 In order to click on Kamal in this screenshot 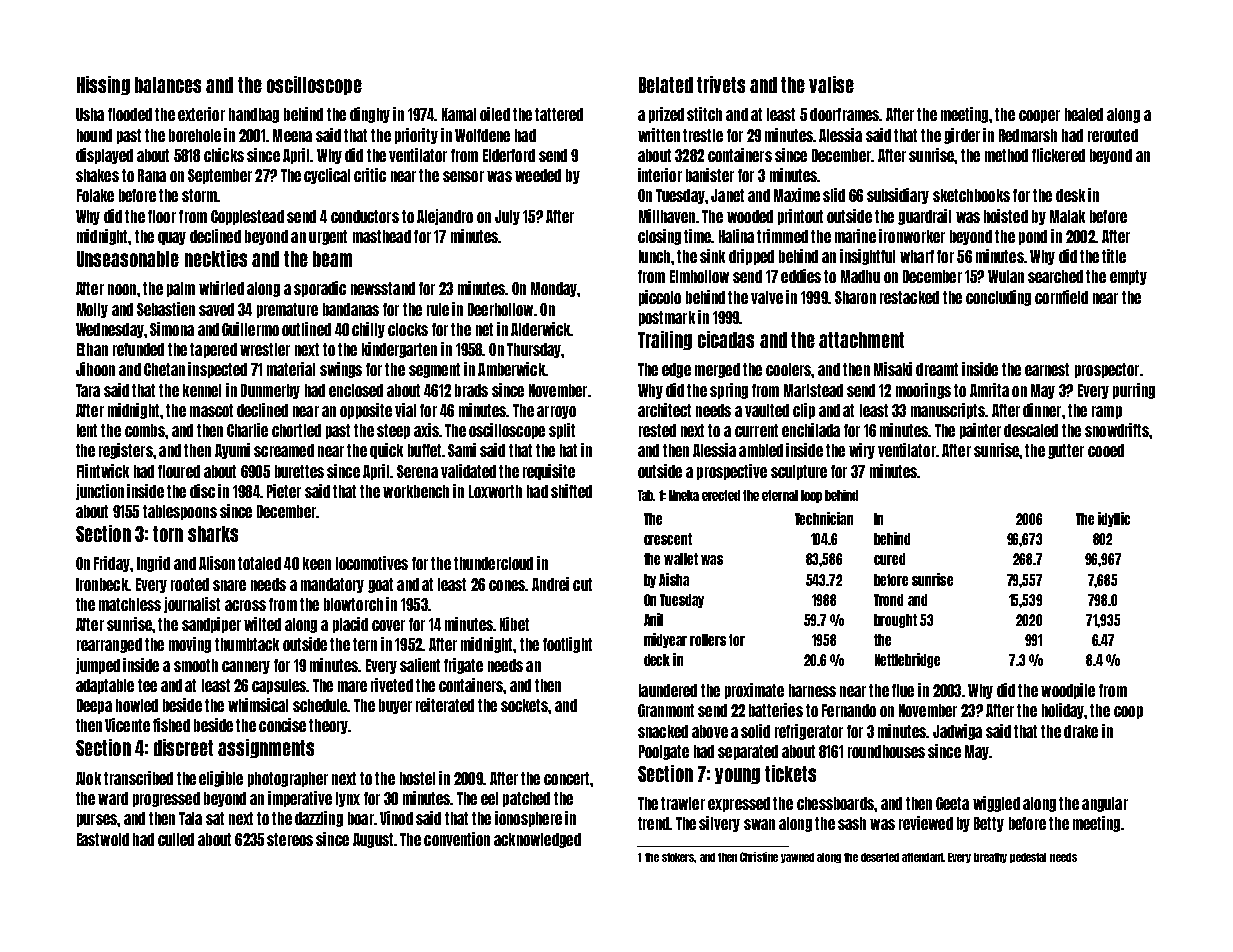, I will do `click(459, 114)`.
